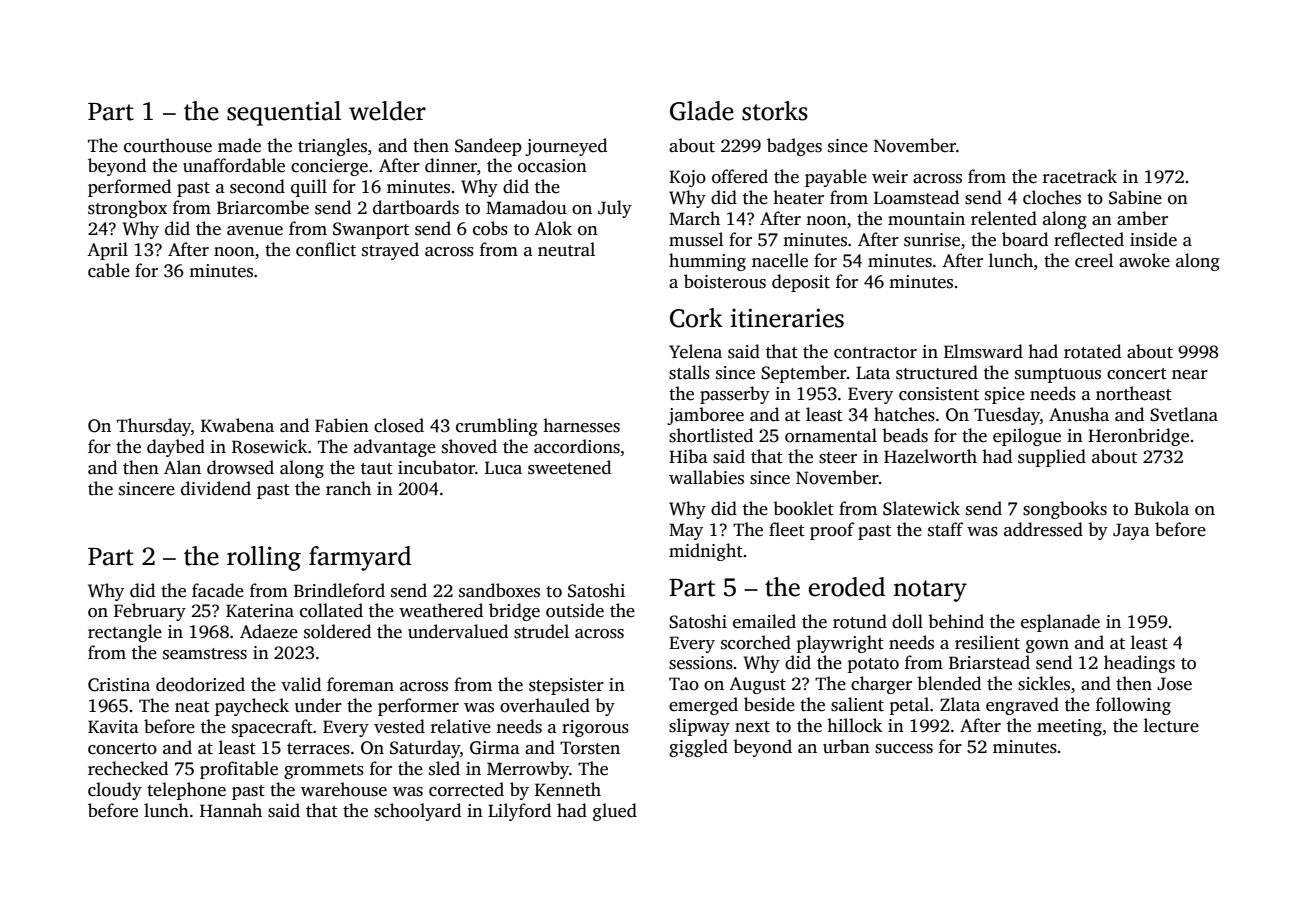 The height and width of the screenshot is (924, 1308). I want to click on Elmsward, so click(983, 351).
